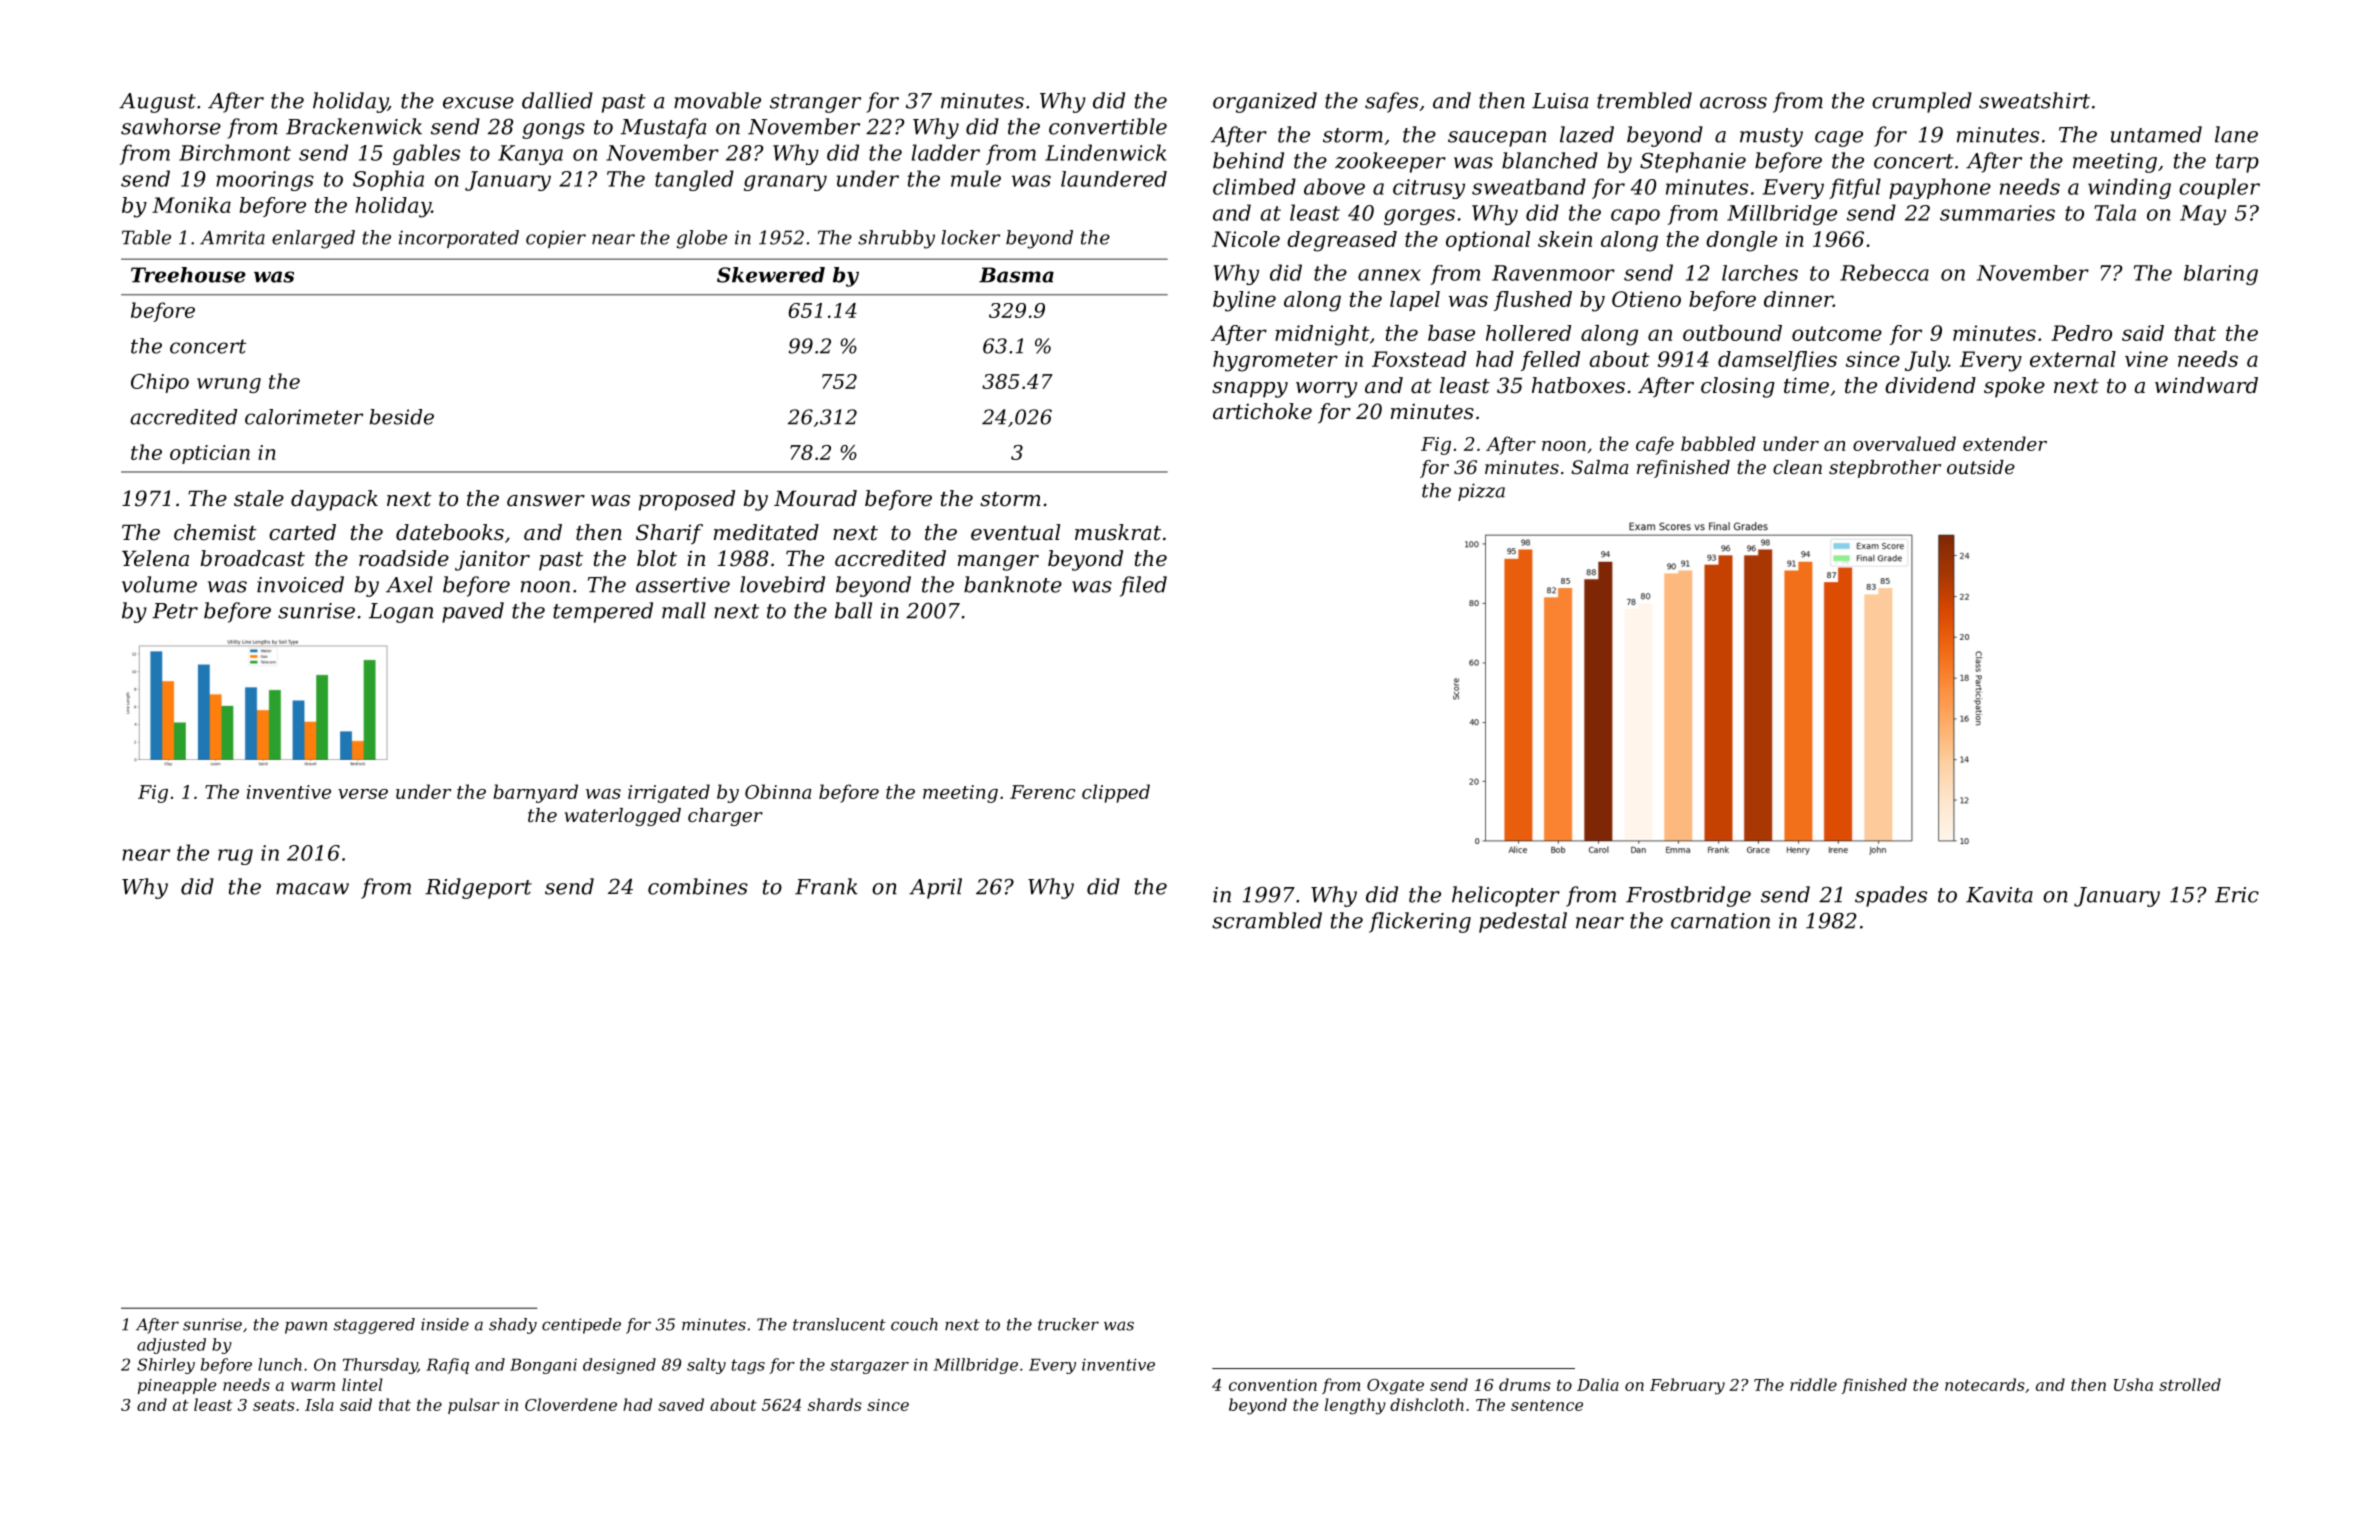 Image resolution: width=2380 pixels, height=1540 pixels. I want to click on babbled, so click(1718, 443).
